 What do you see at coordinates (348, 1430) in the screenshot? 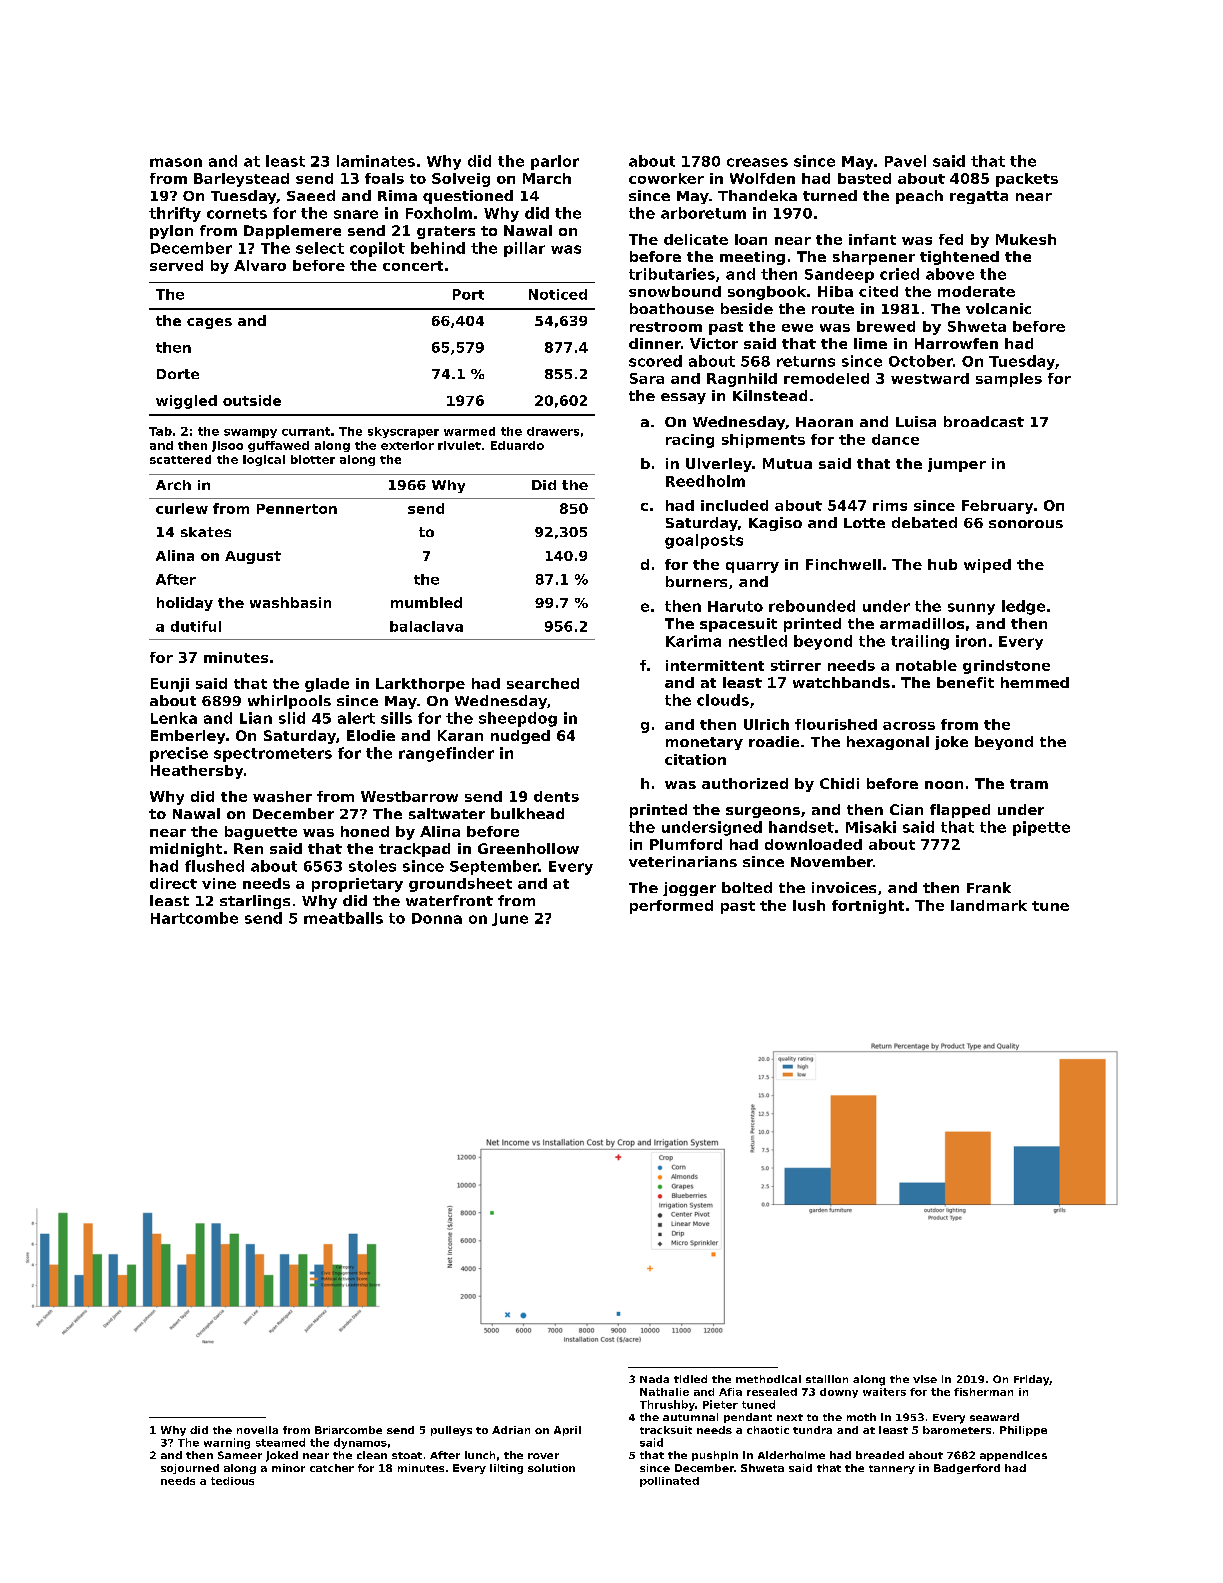
I see `Briarcombe` at bounding box center [348, 1430].
